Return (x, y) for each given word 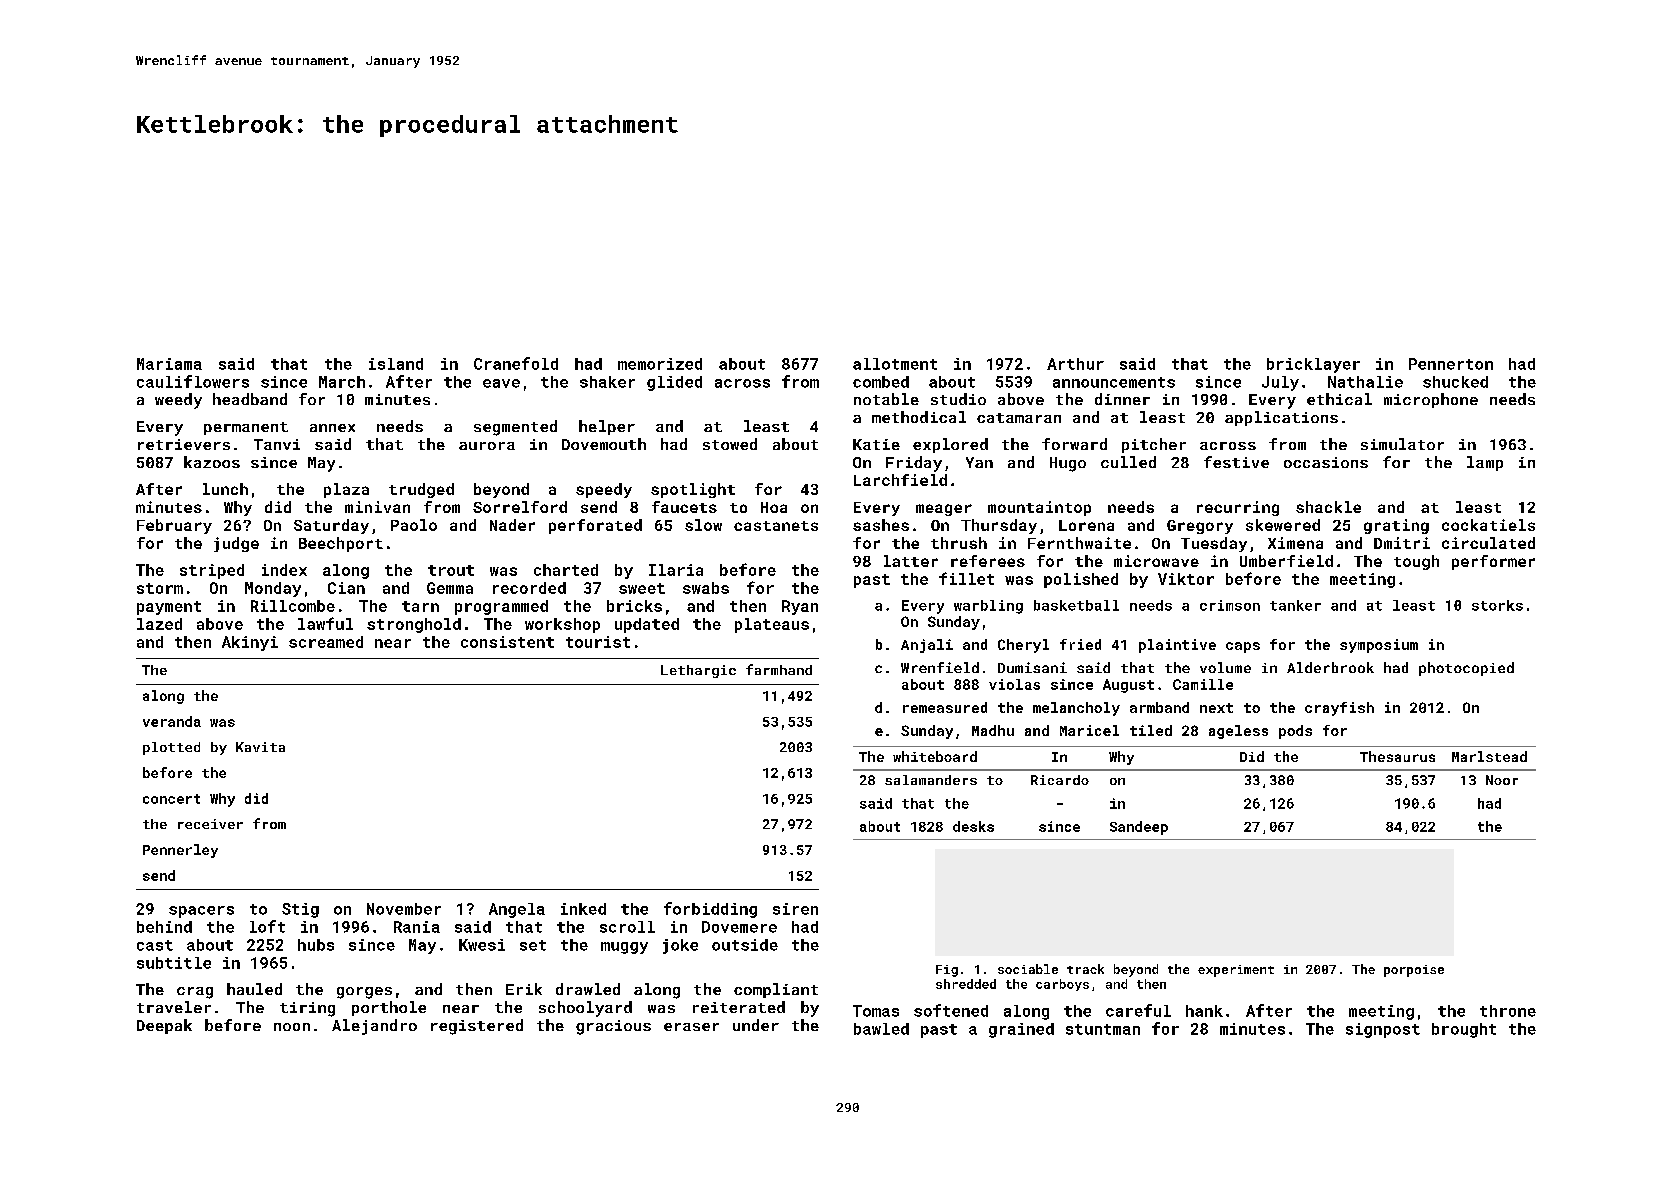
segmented (515, 428)
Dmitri (1402, 543)
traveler (174, 1007)
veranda (172, 721)
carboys (1062, 985)
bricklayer (1313, 365)
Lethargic (698, 671)
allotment (895, 364)
